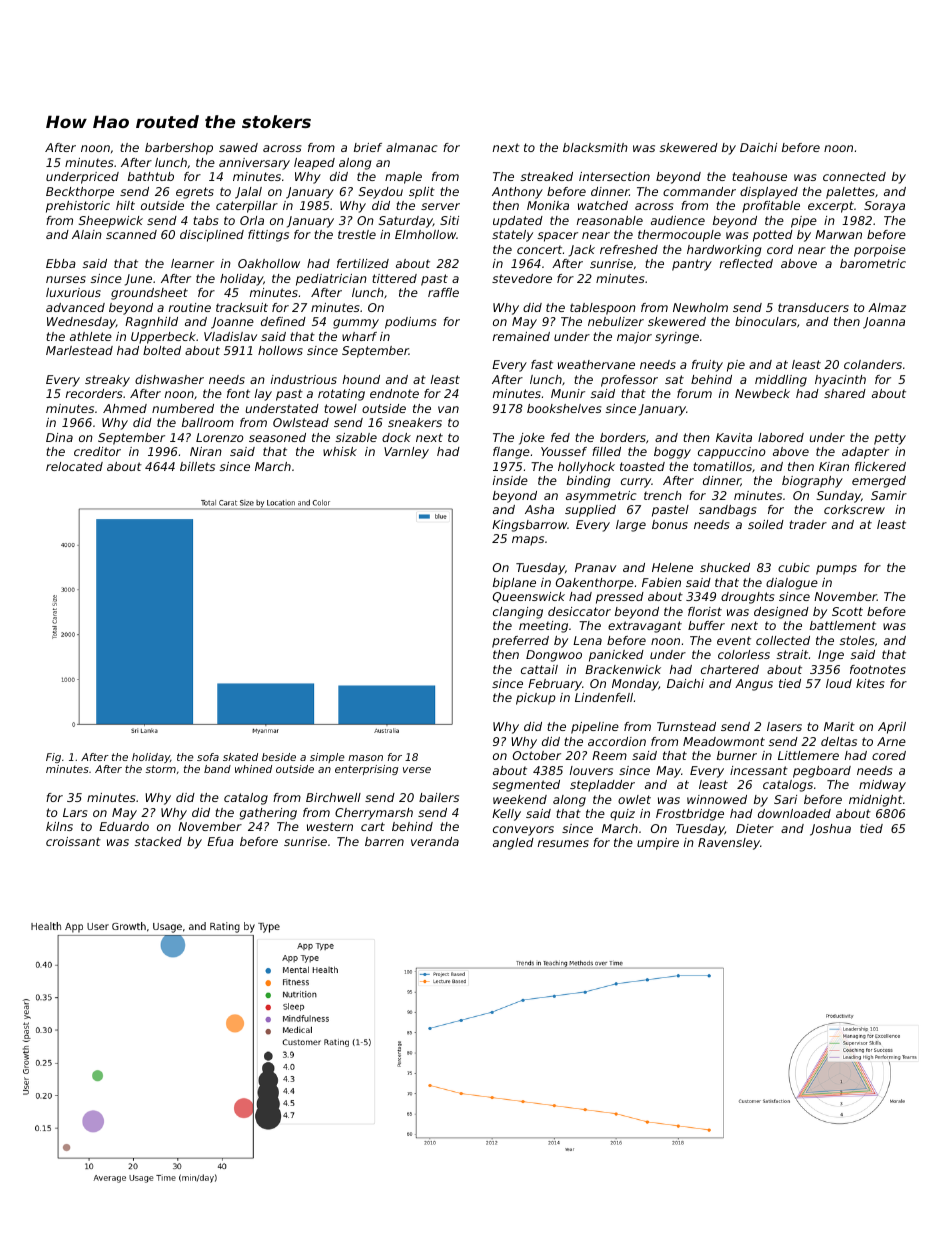 This document has width=952, height=1233. I want to click on deltas, so click(839, 741).
